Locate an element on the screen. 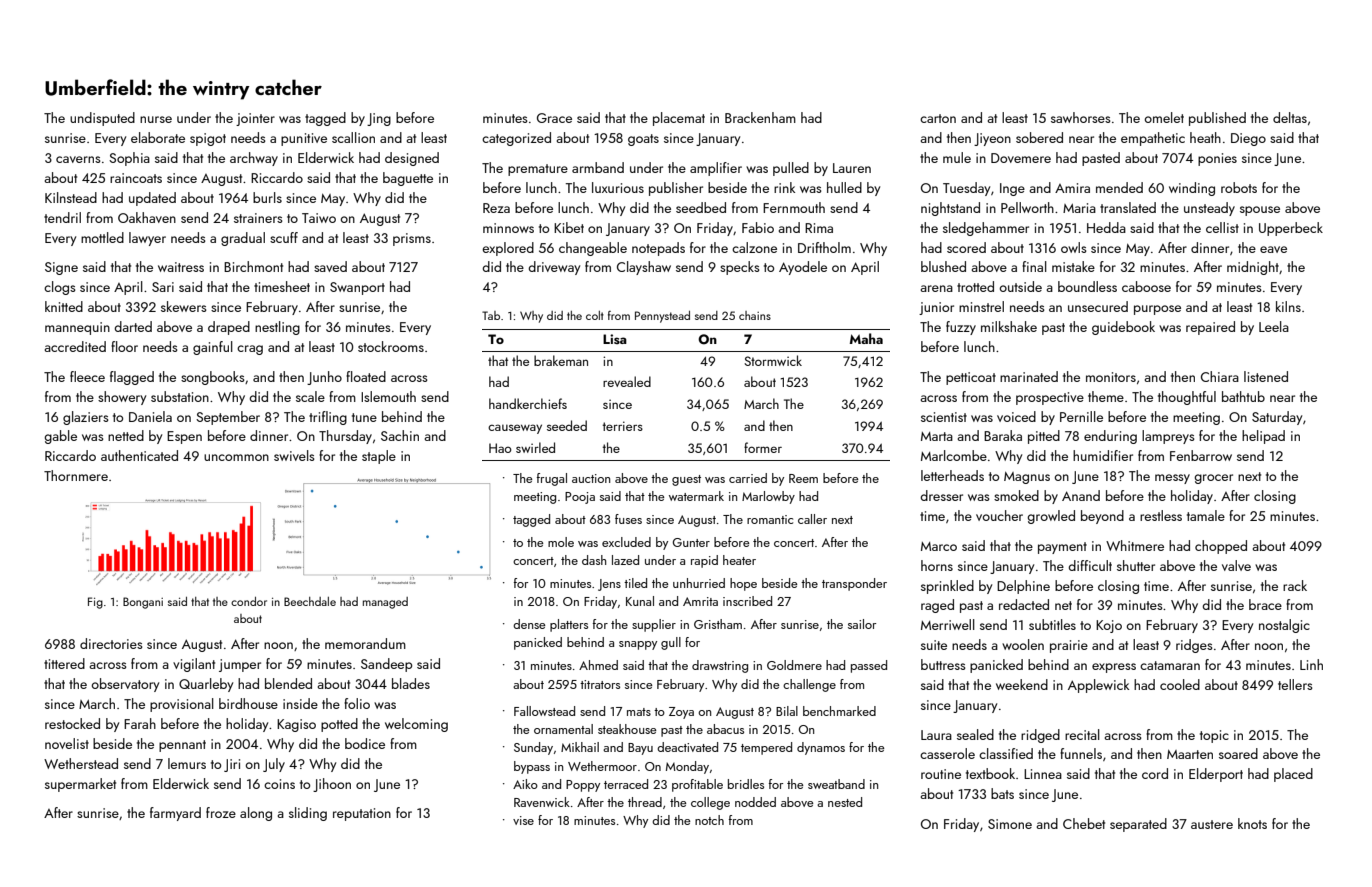  Pennystead is located at coordinates (662, 317).
